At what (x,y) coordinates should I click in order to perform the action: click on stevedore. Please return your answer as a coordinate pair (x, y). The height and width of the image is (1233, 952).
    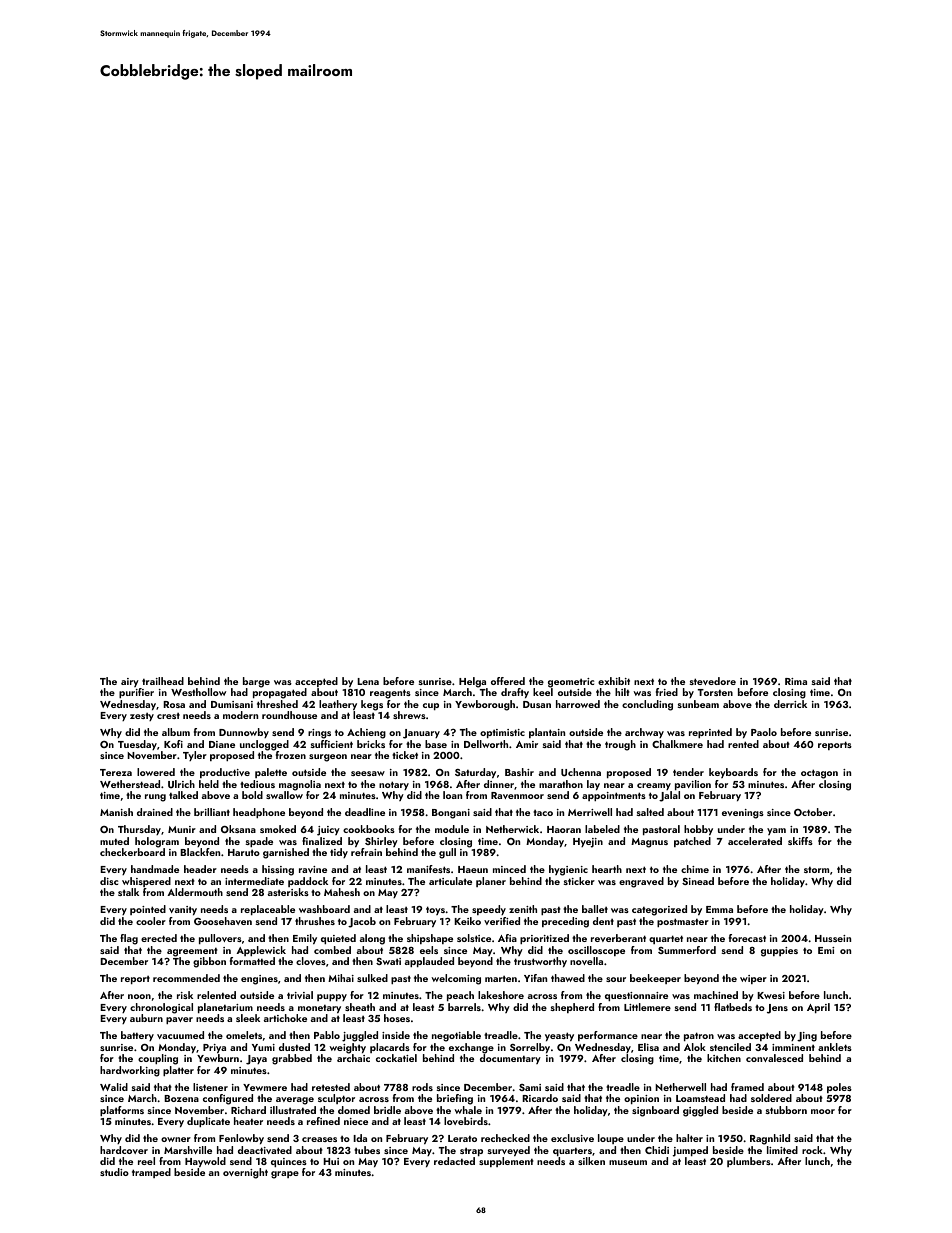
    Looking at the image, I should click on (713, 681).
